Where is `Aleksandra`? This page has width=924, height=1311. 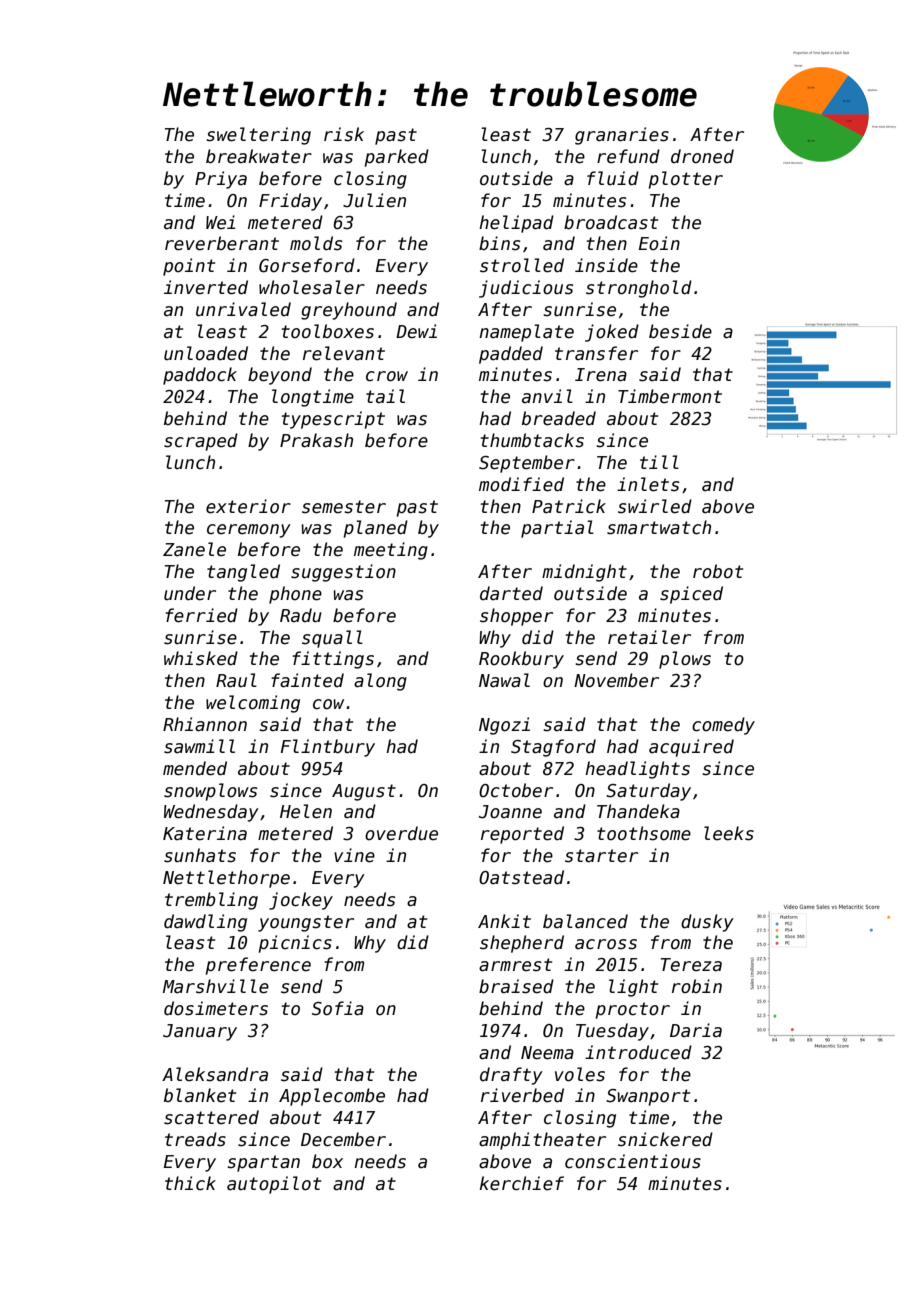
Aleksandra is located at coordinates (215, 1074).
